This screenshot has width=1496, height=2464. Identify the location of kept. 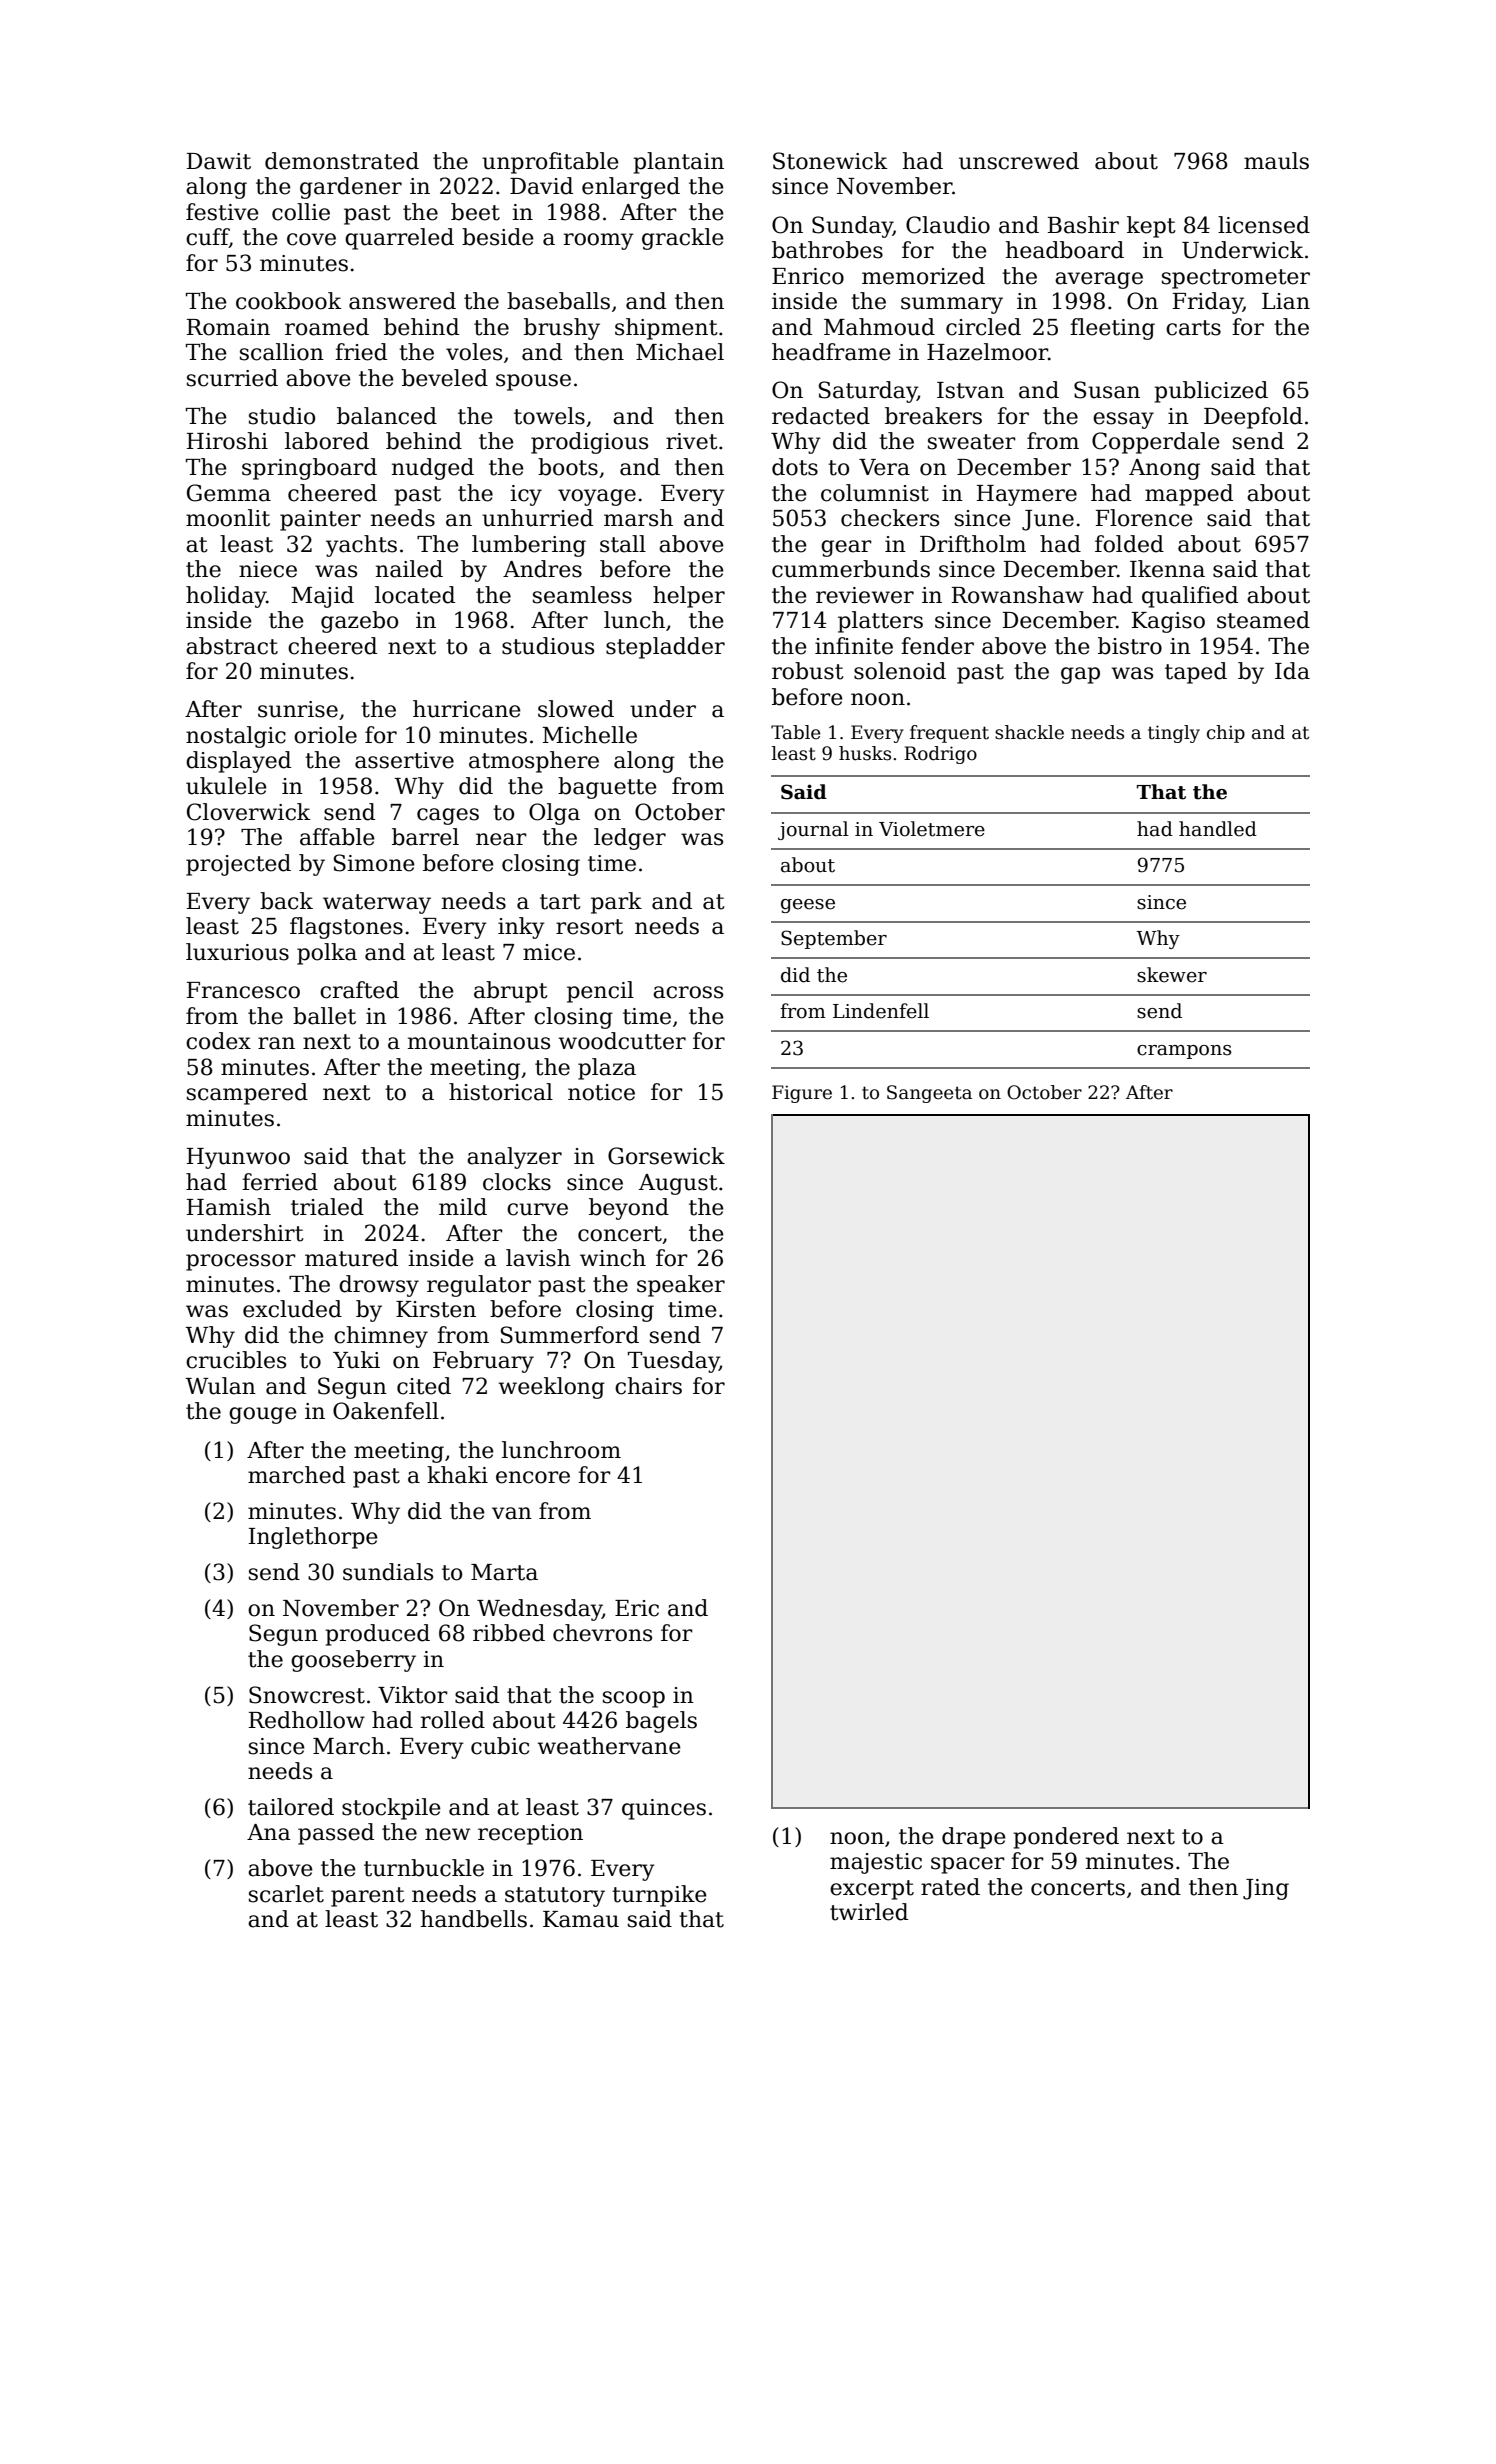
(1151, 227).
